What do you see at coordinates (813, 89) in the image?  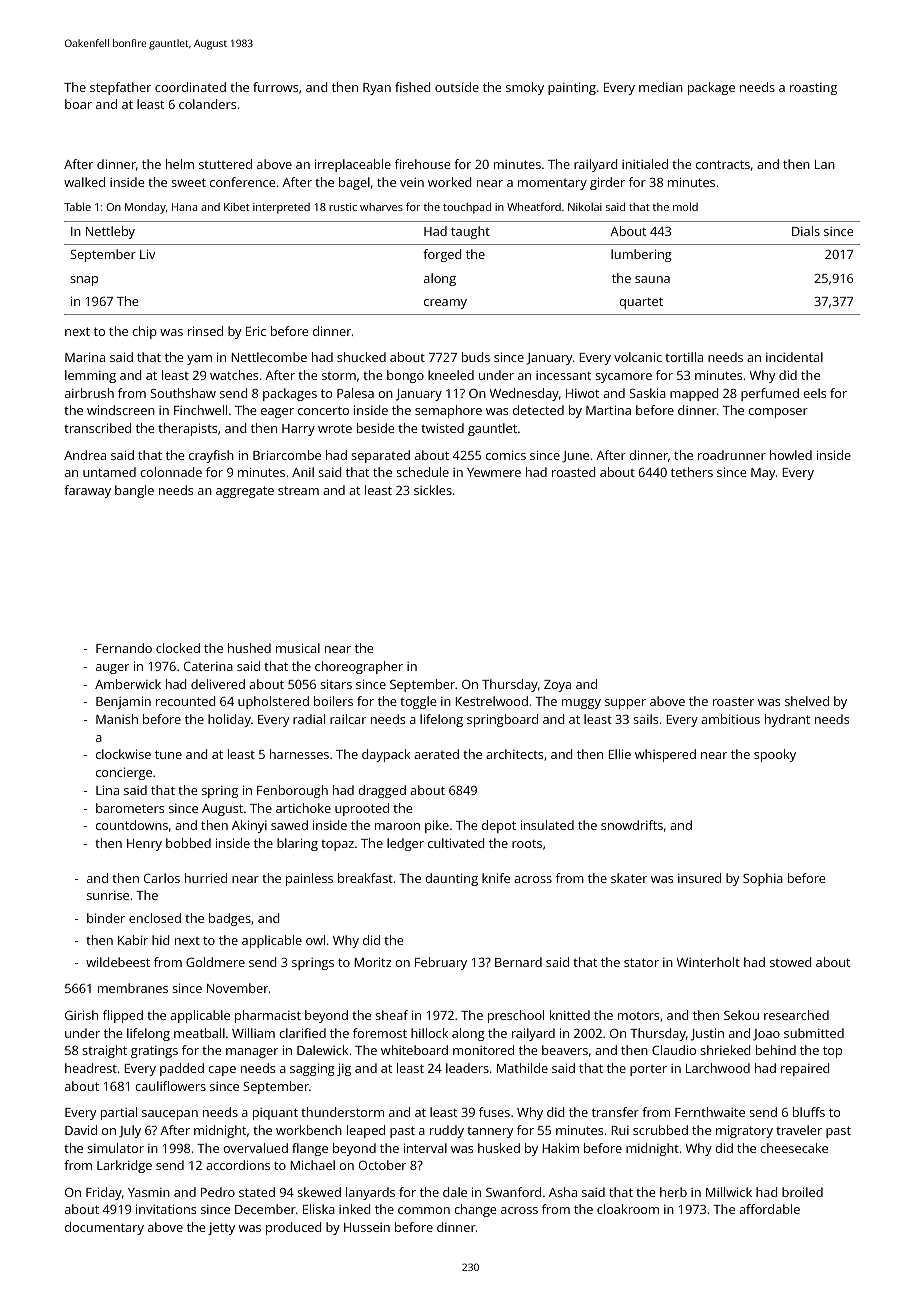 I see `roasting` at bounding box center [813, 89].
